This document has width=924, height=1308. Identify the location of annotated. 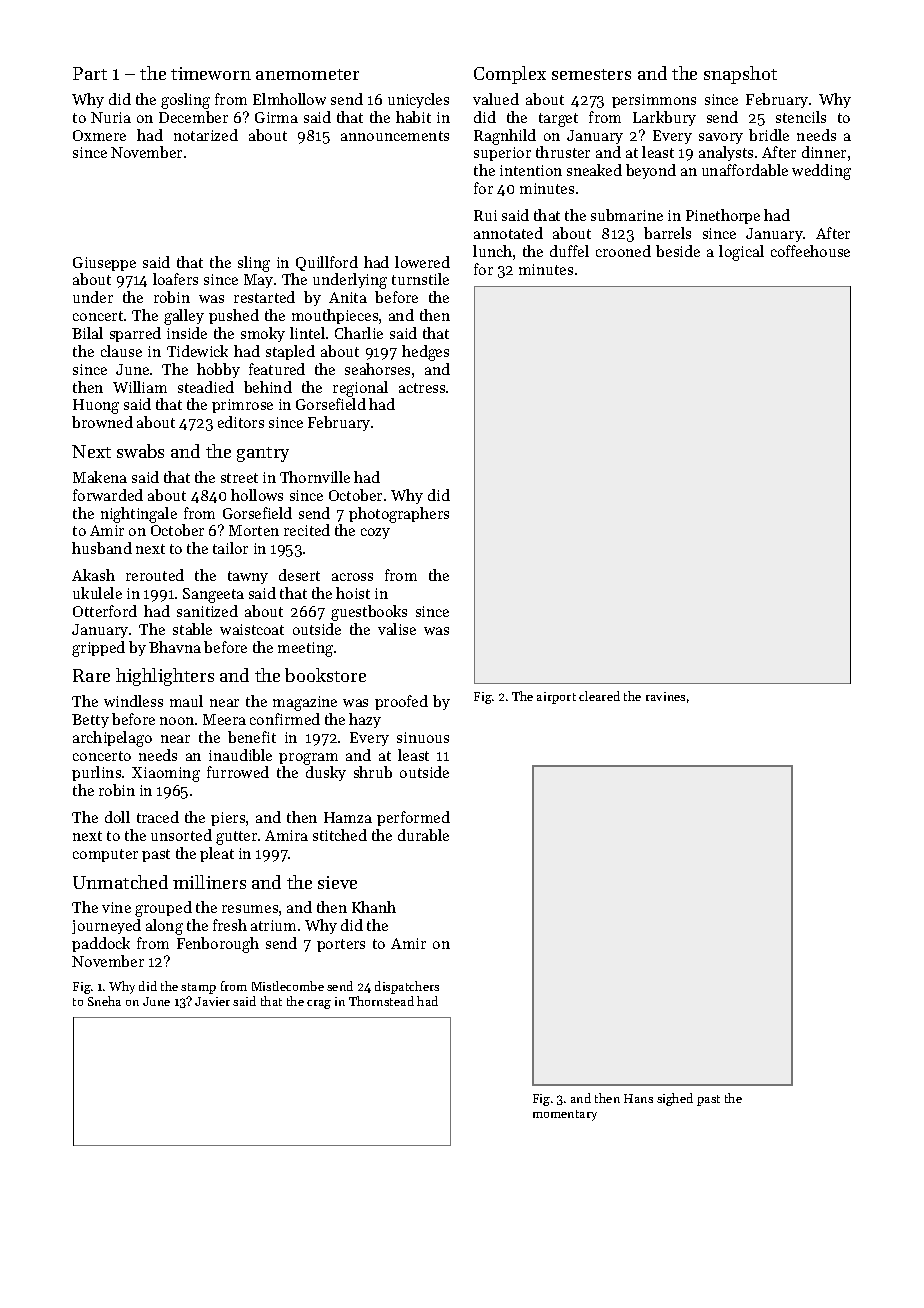
(508, 233).
